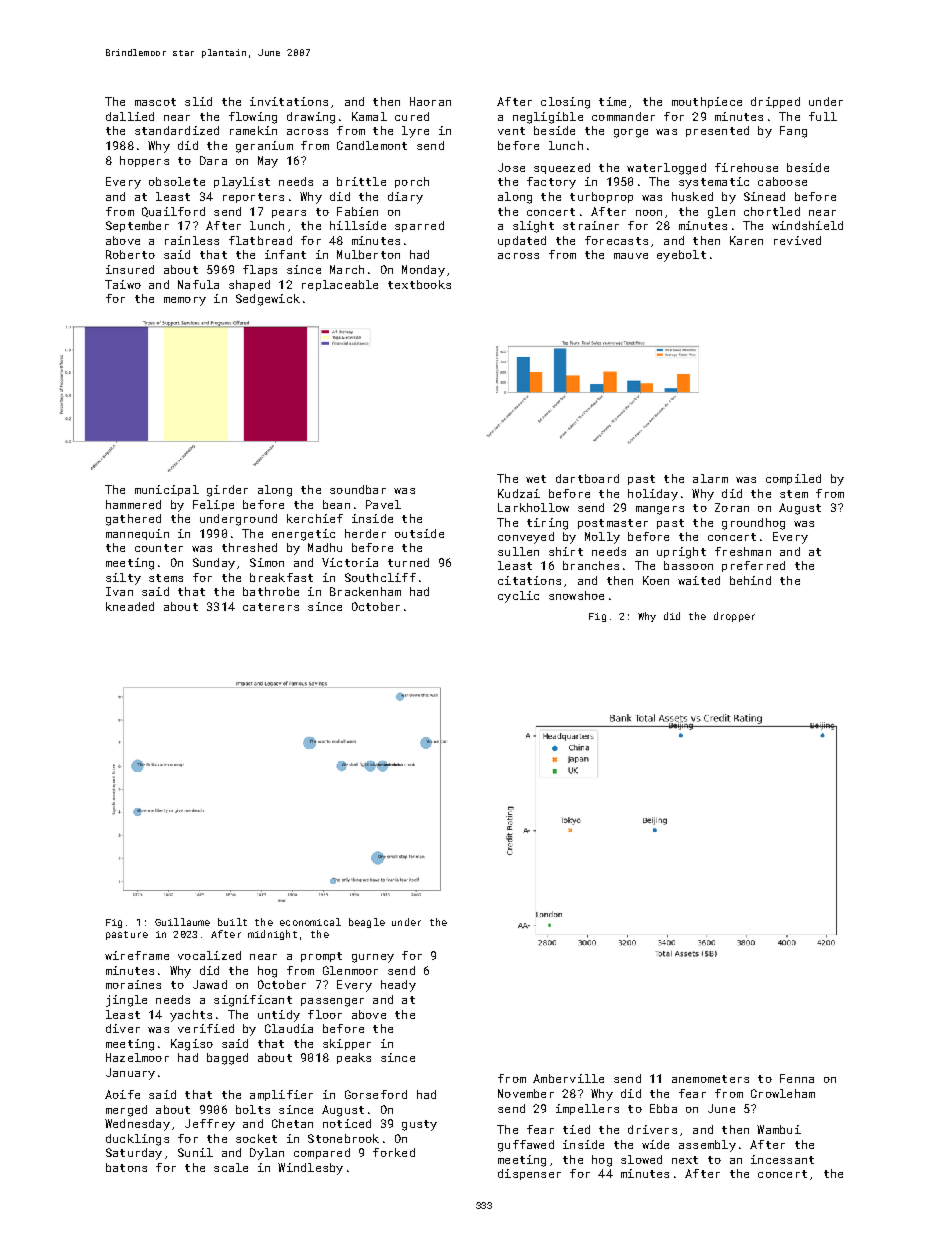 The image size is (952, 1233). What do you see at coordinates (710, 1079) in the screenshot?
I see `anemometers` at bounding box center [710, 1079].
